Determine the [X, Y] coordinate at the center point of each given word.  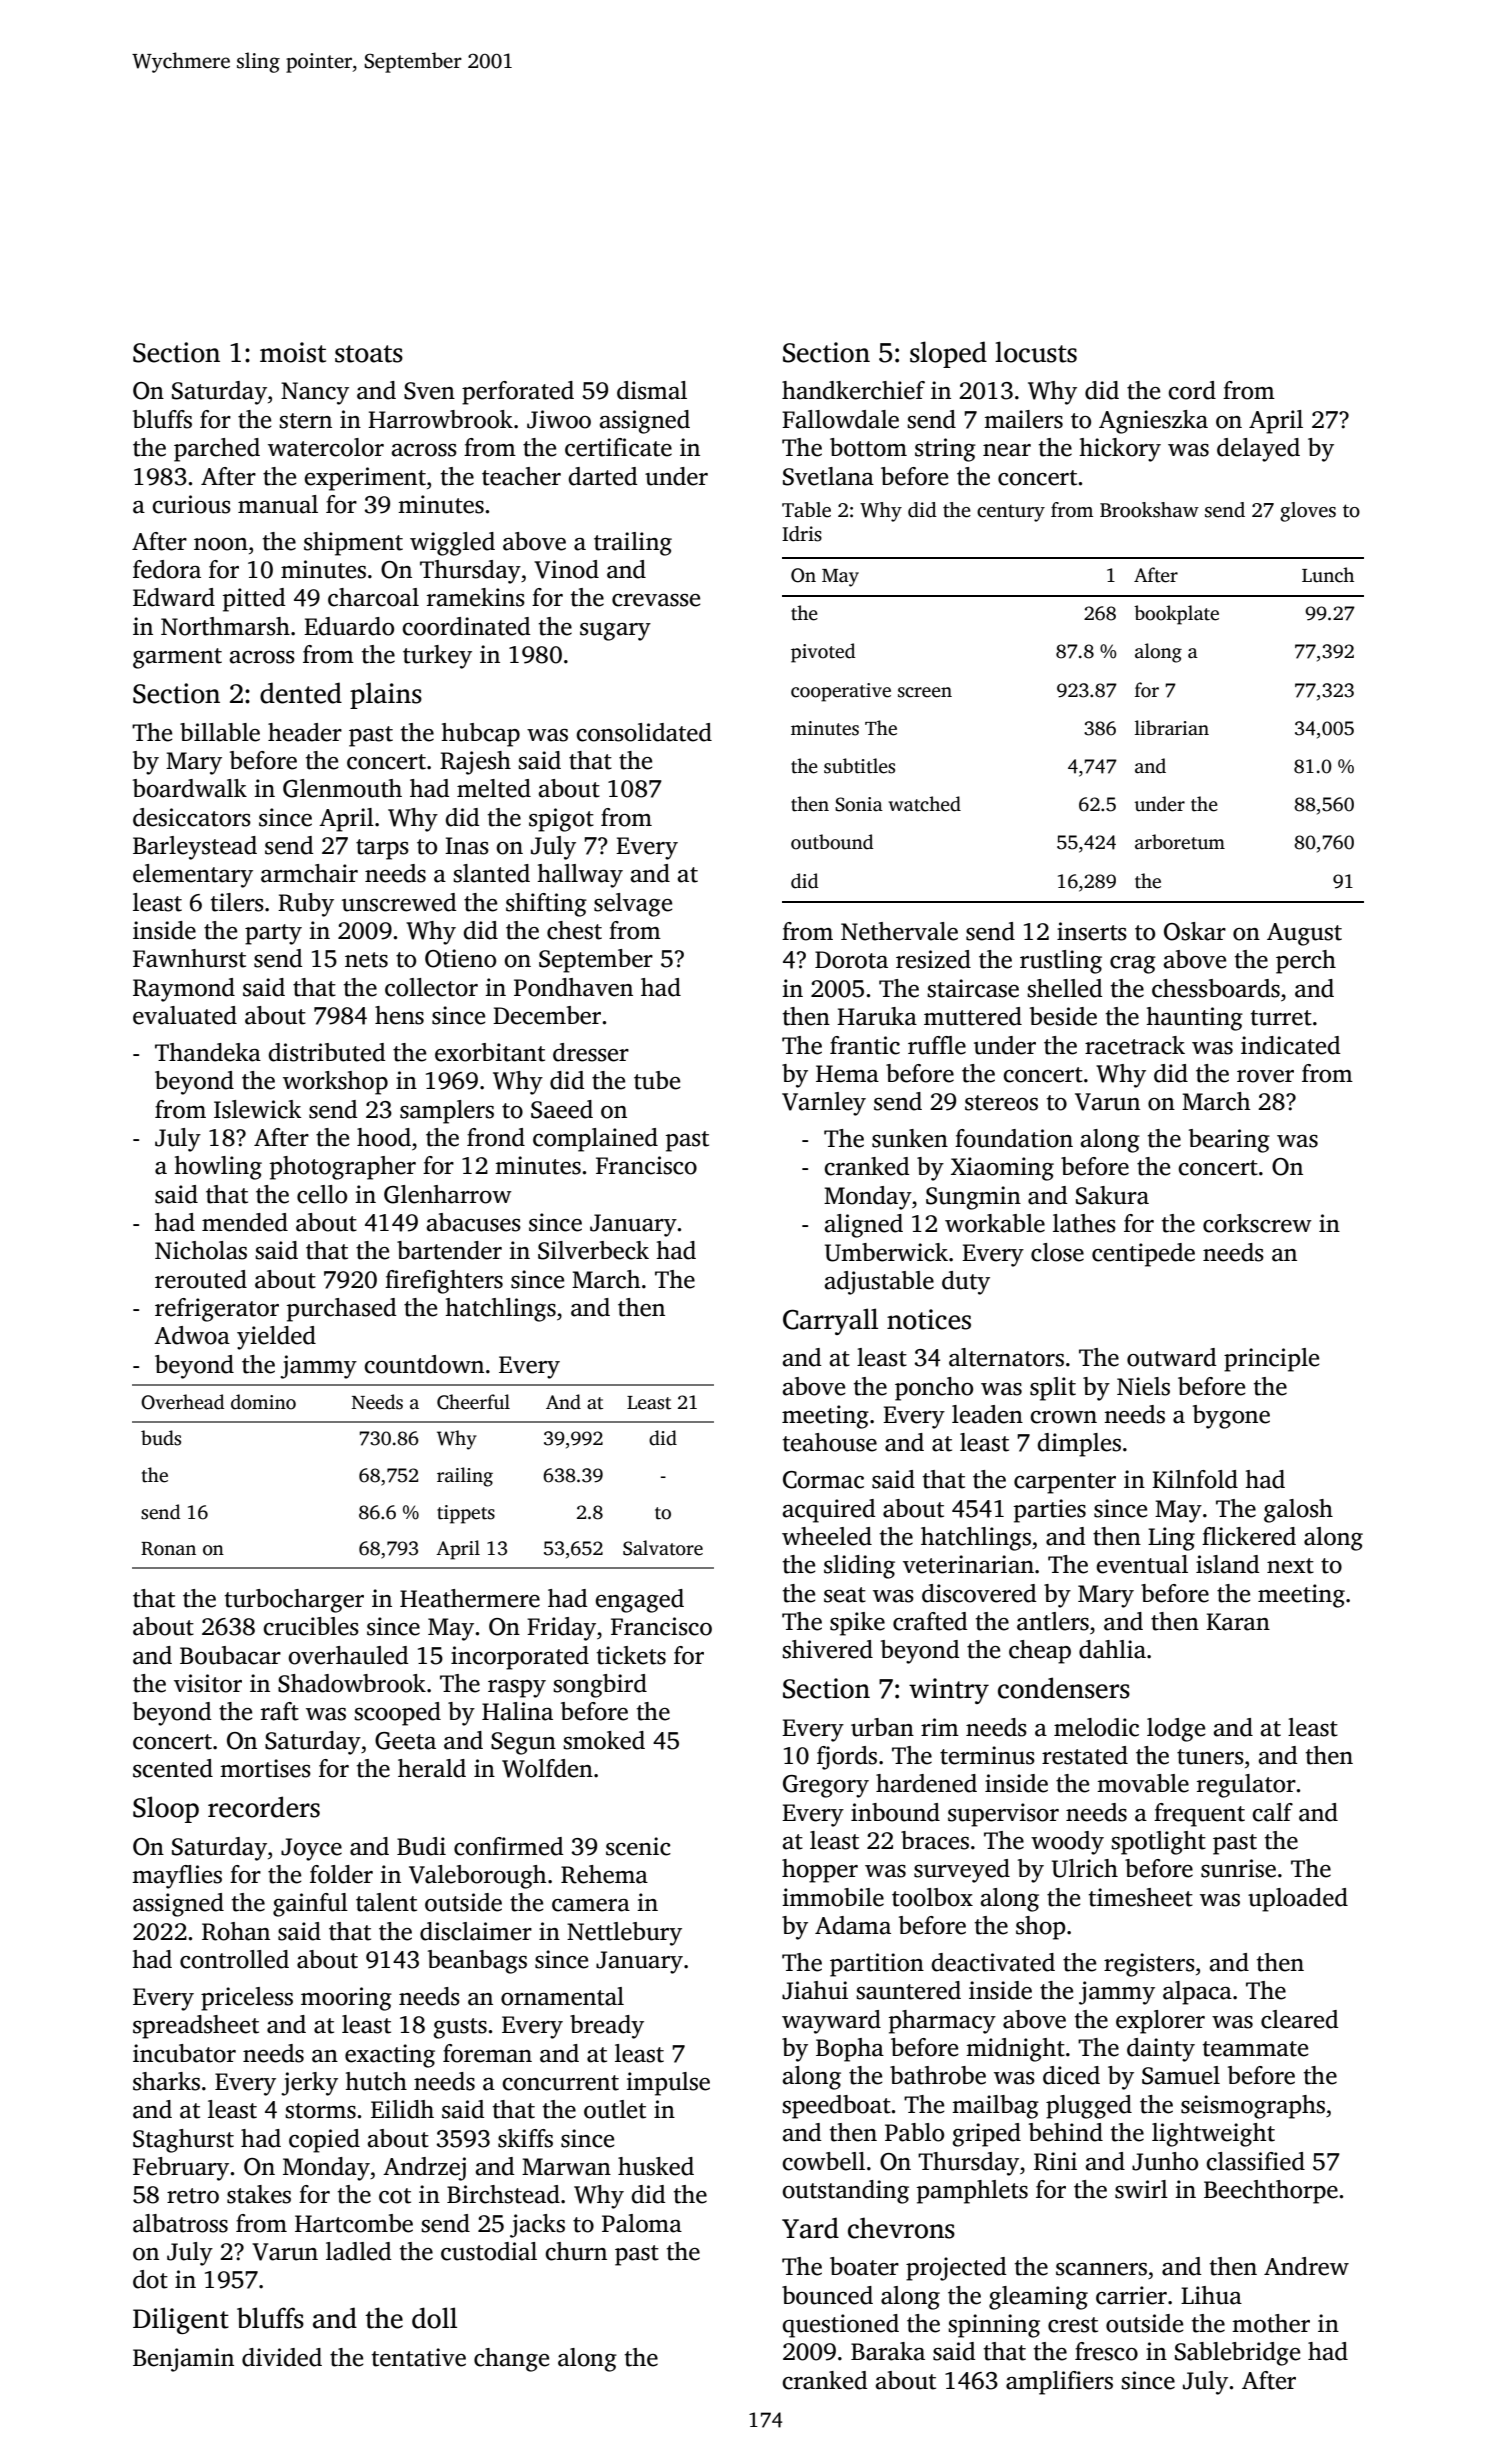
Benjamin [183, 2360]
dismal [652, 390]
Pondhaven [573, 987]
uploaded [1298, 1900]
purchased [342, 1310]
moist [293, 352]
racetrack [1135, 1045]
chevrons [901, 2228]
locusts [1036, 352]
